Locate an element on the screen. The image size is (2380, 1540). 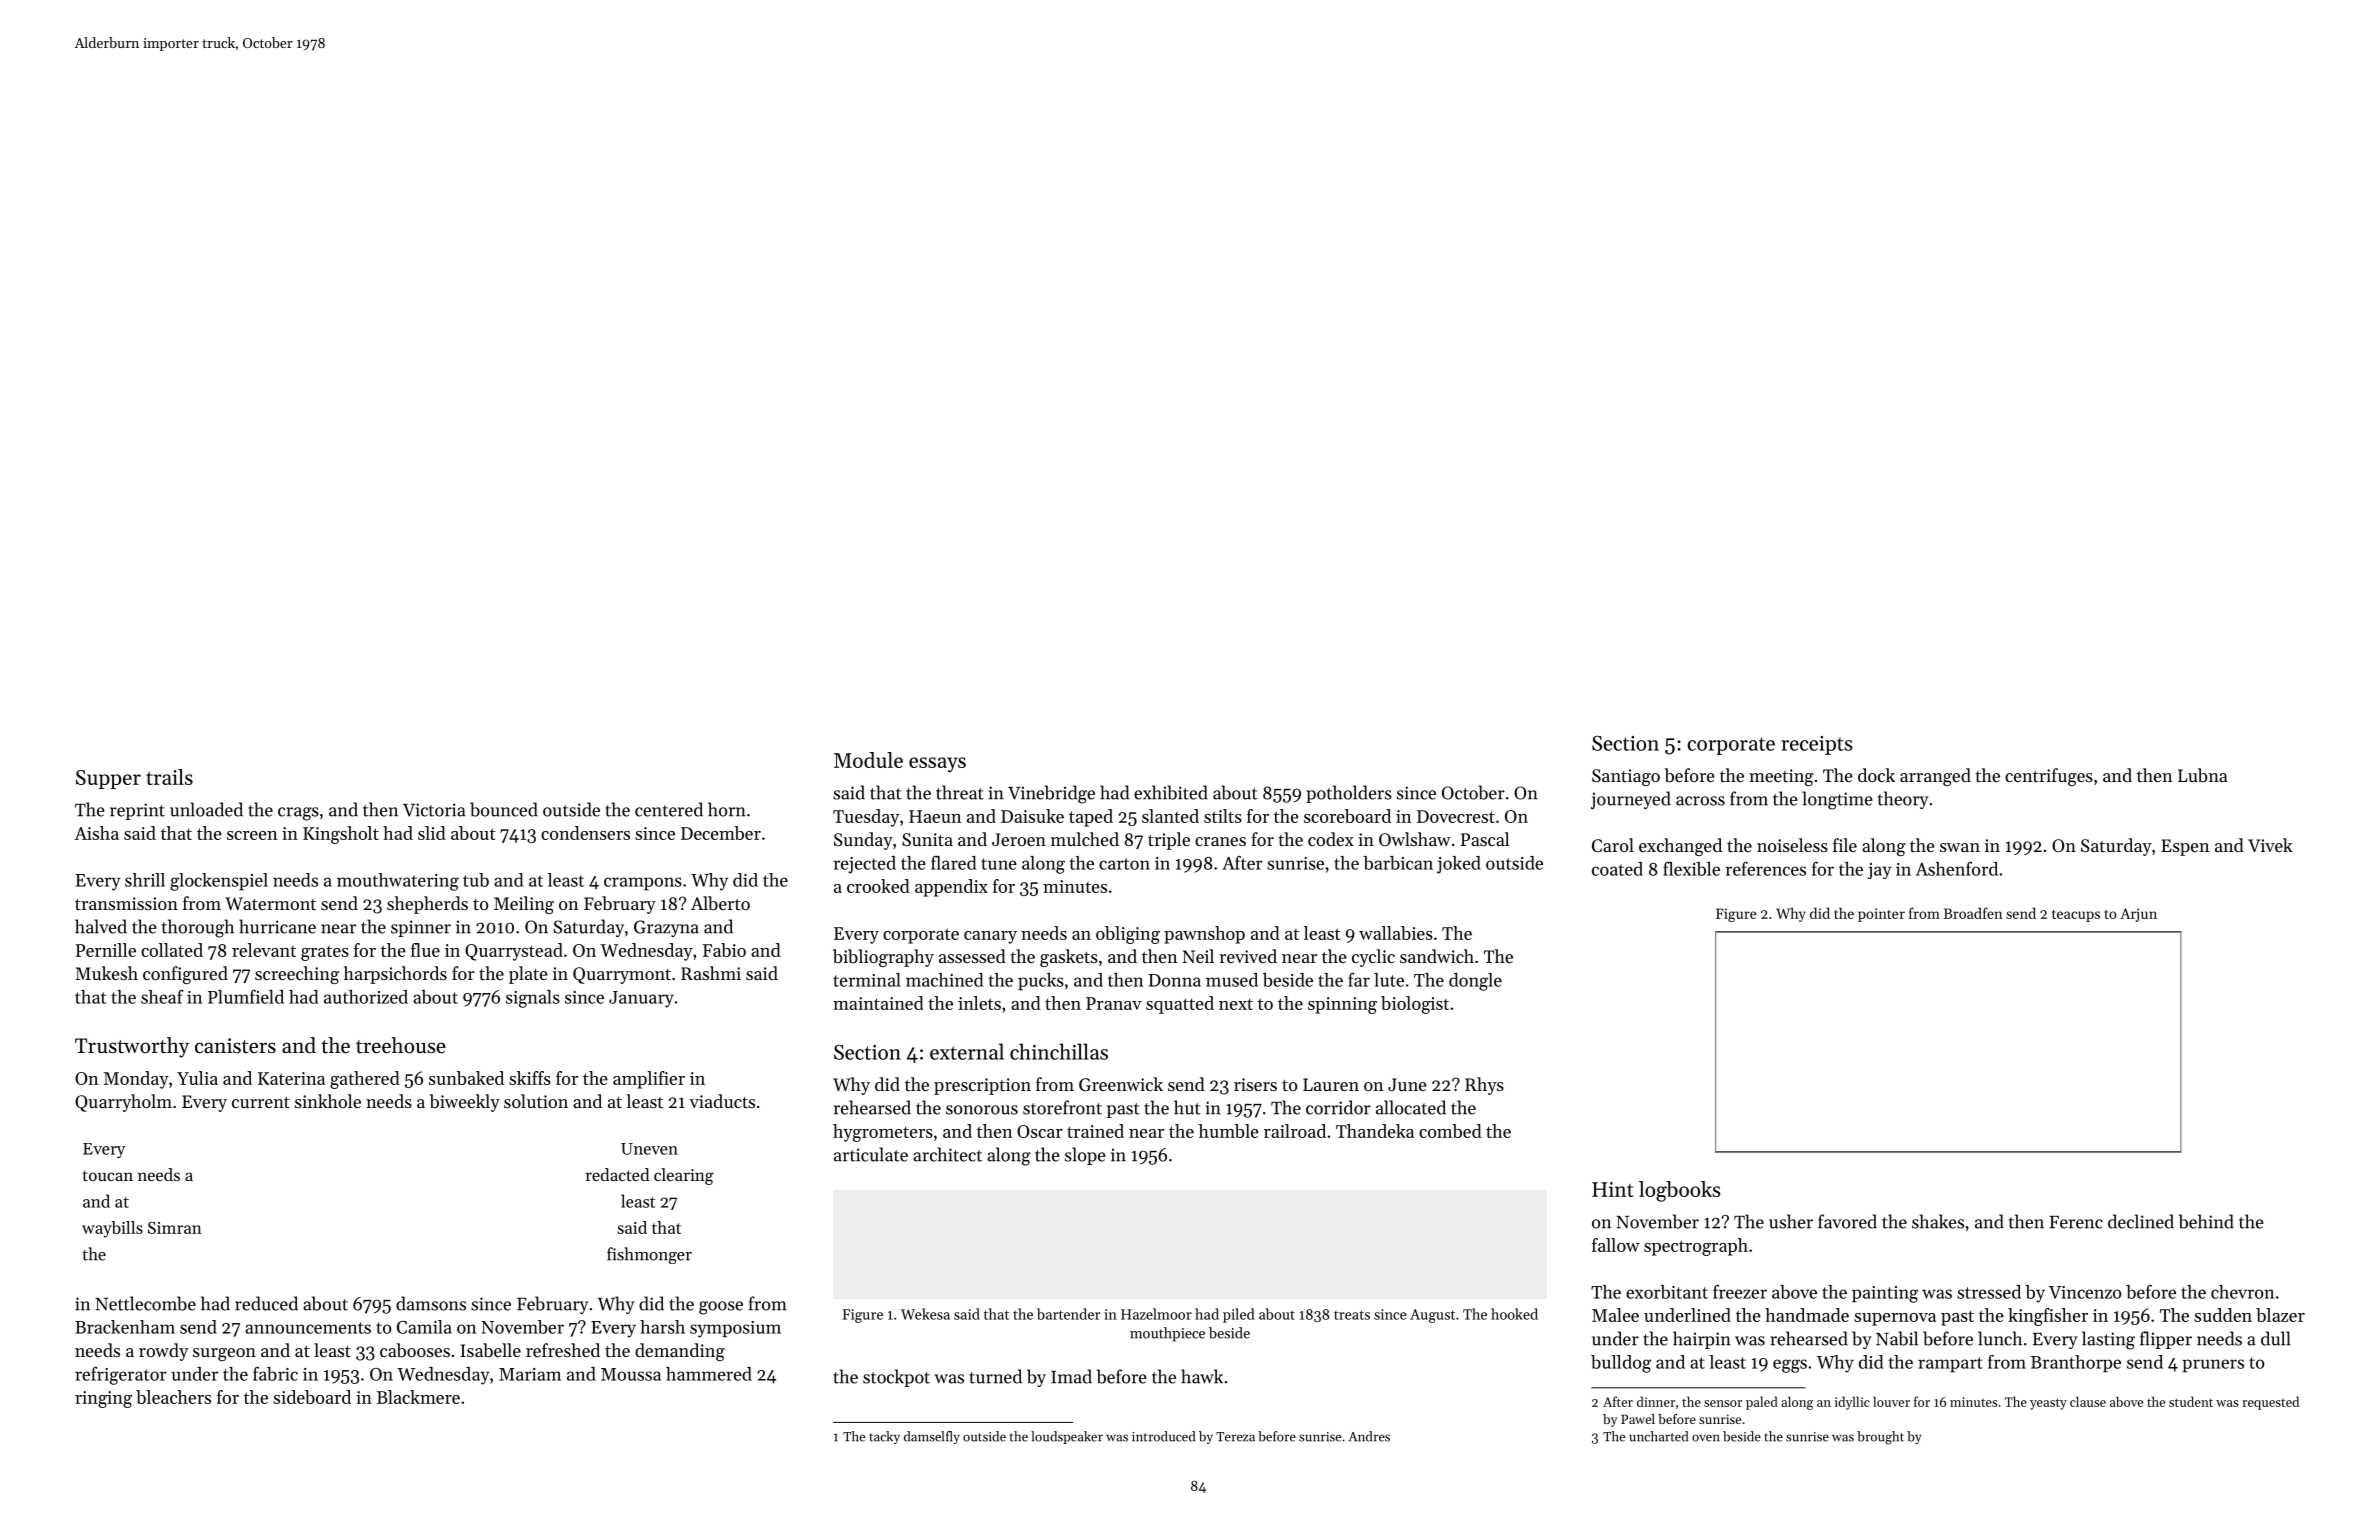
obliging is located at coordinates (1128, 935).
